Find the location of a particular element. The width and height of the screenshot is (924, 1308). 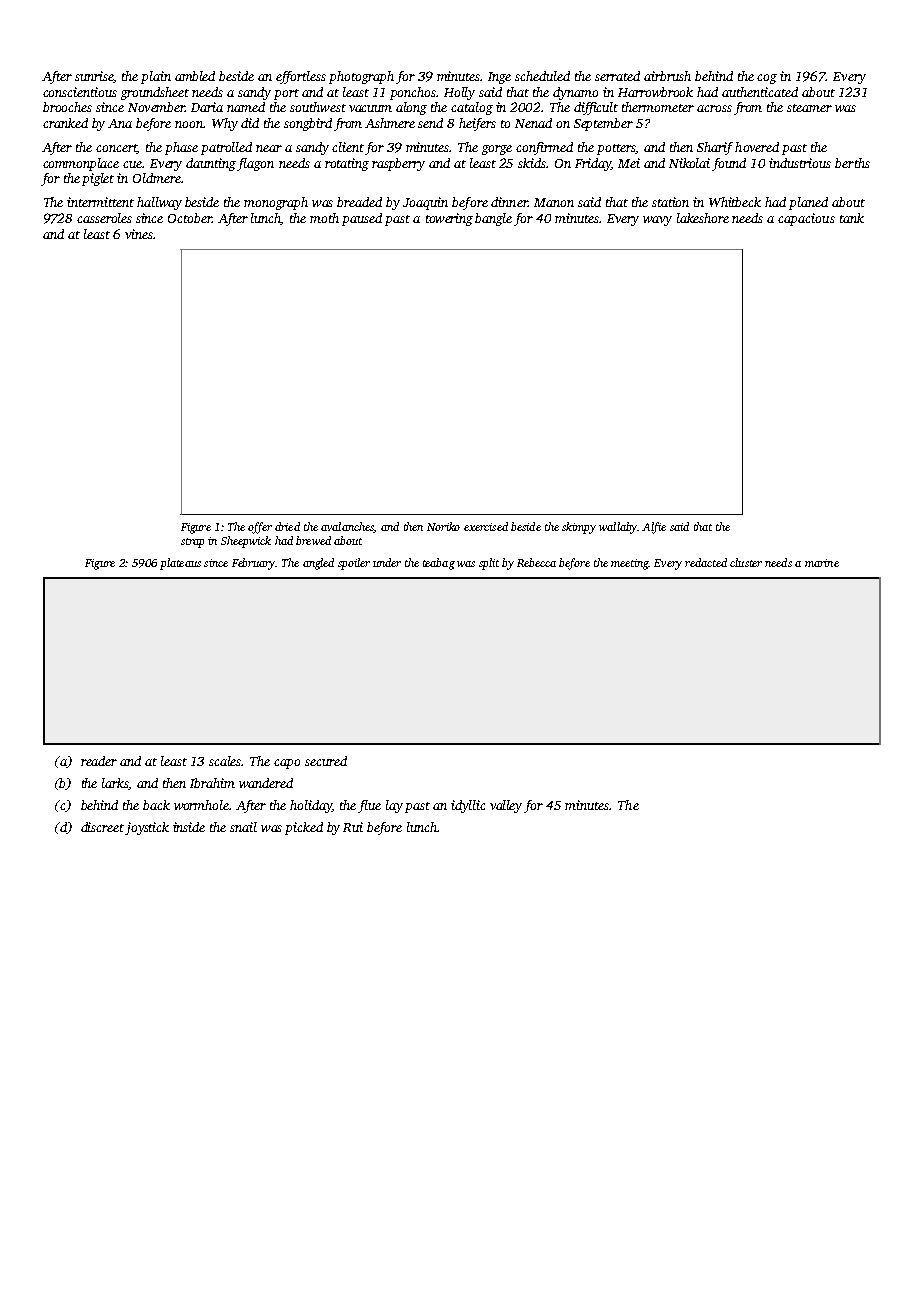

paused is located at coordinates (362, 219).
